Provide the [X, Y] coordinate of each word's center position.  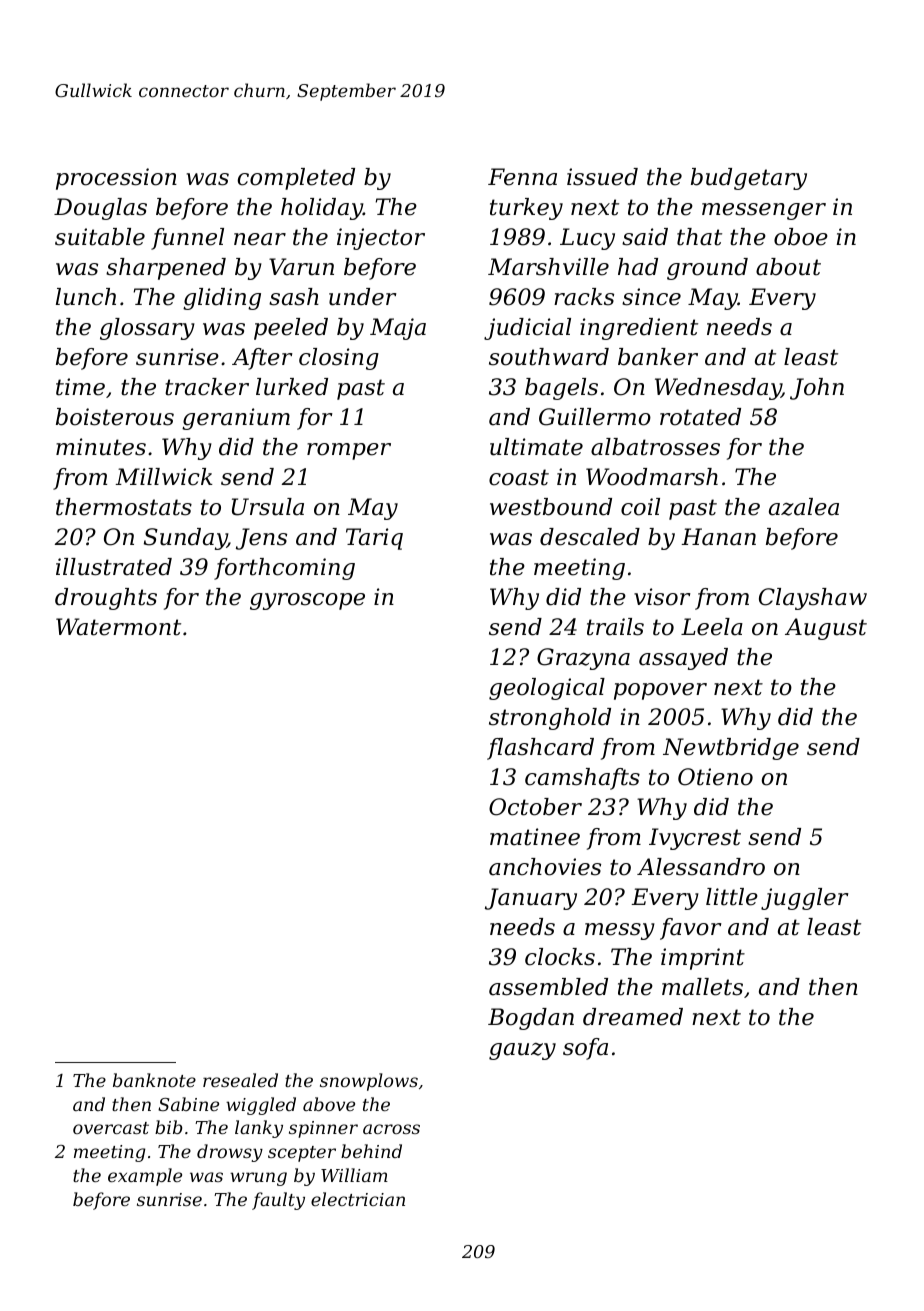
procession [116, 179]
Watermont [118, 627]
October [535, 807]
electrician [358, 1199]
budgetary [749, 179]
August [826, 629]
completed [296, 179]
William [354, 1175]
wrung [258, 1179]
